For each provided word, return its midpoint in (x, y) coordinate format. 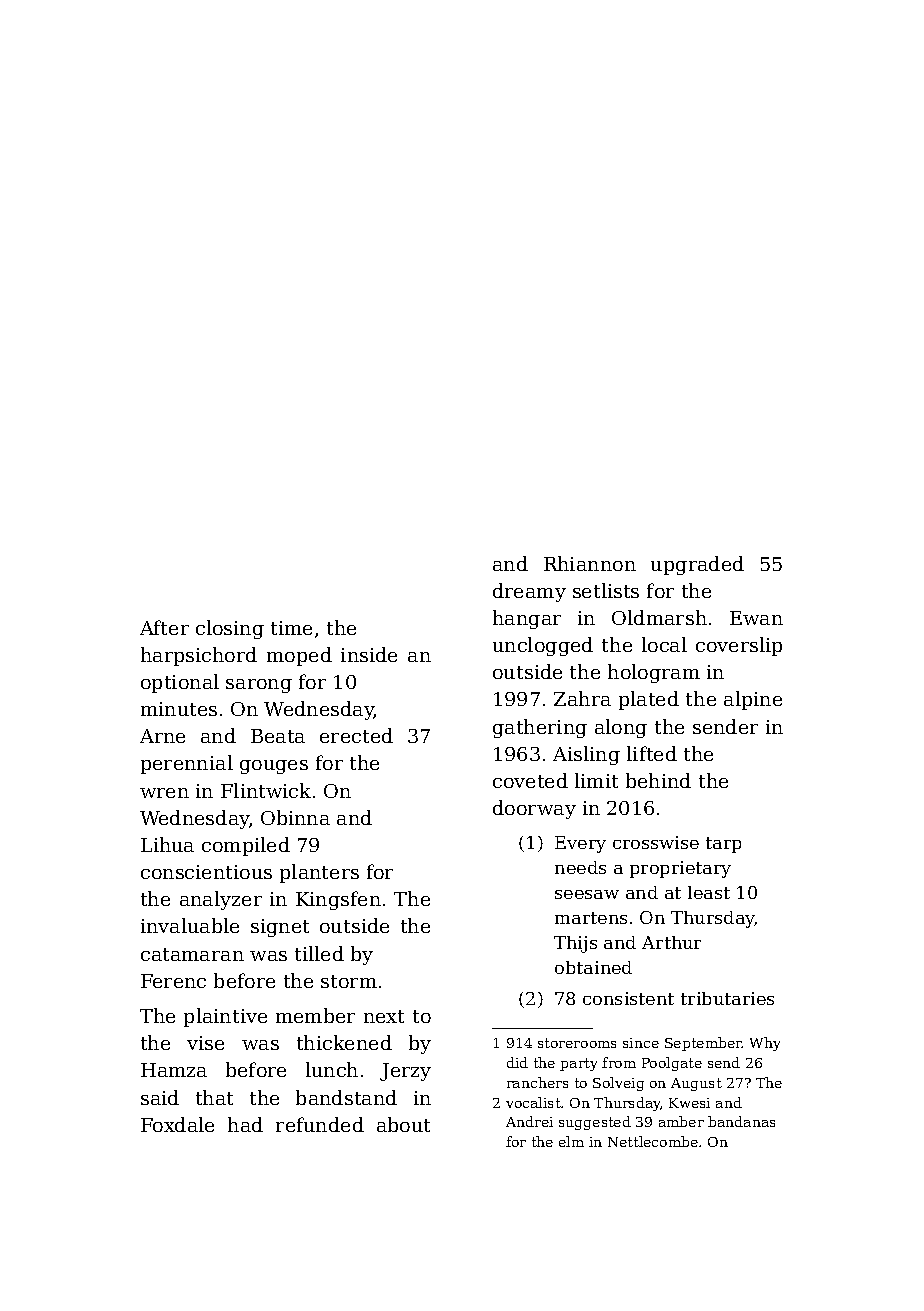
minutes (179, 709)
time (291, 628)
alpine (753, 700)
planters (319, 873)
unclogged (543, 646)
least (709, 892)
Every (580, 844)
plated (649, 700)
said (160, 1097)
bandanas (741, 1121)
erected (356, 735)
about (403, 1124)
